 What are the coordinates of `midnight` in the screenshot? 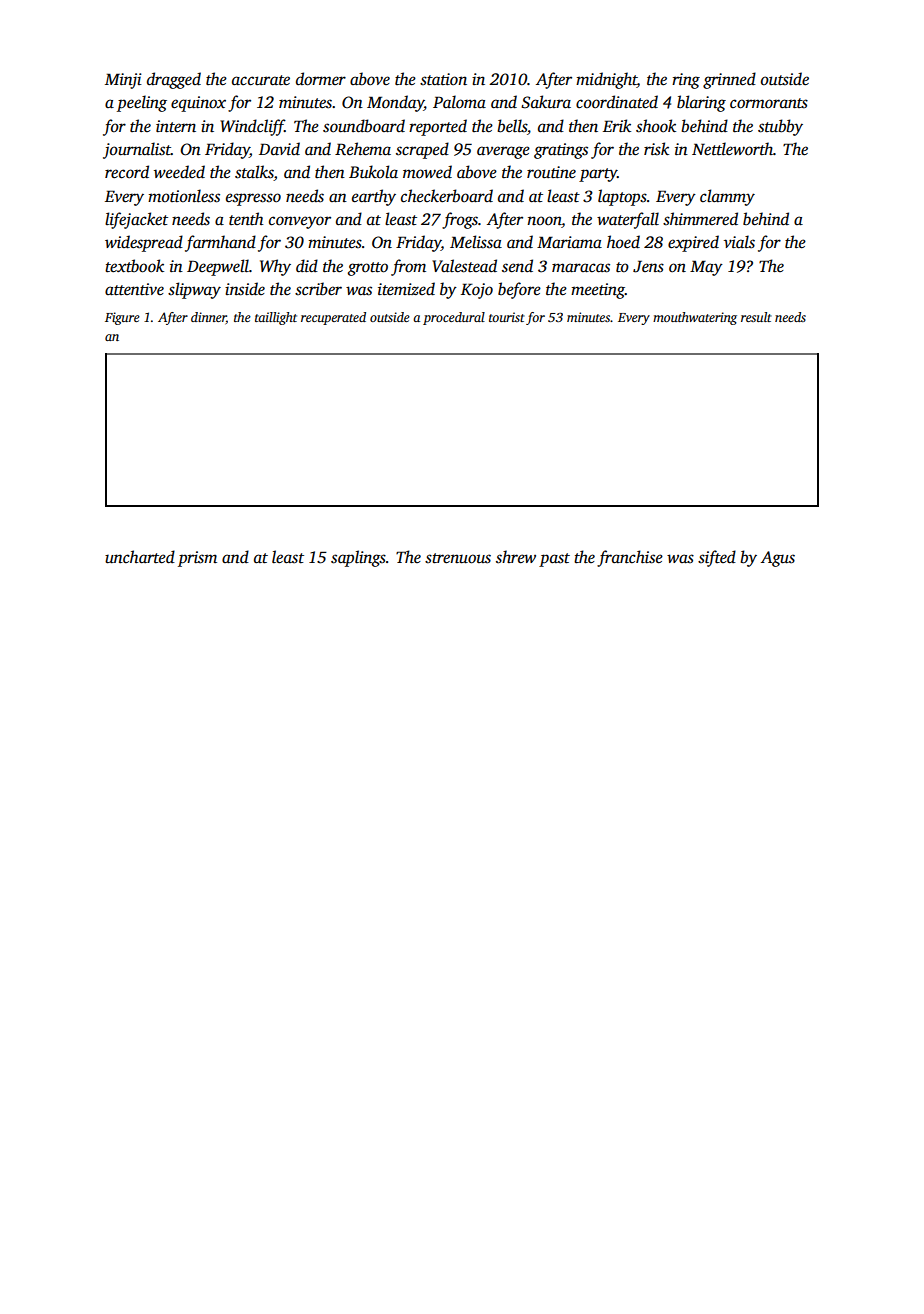 It's located at (606, 80).
